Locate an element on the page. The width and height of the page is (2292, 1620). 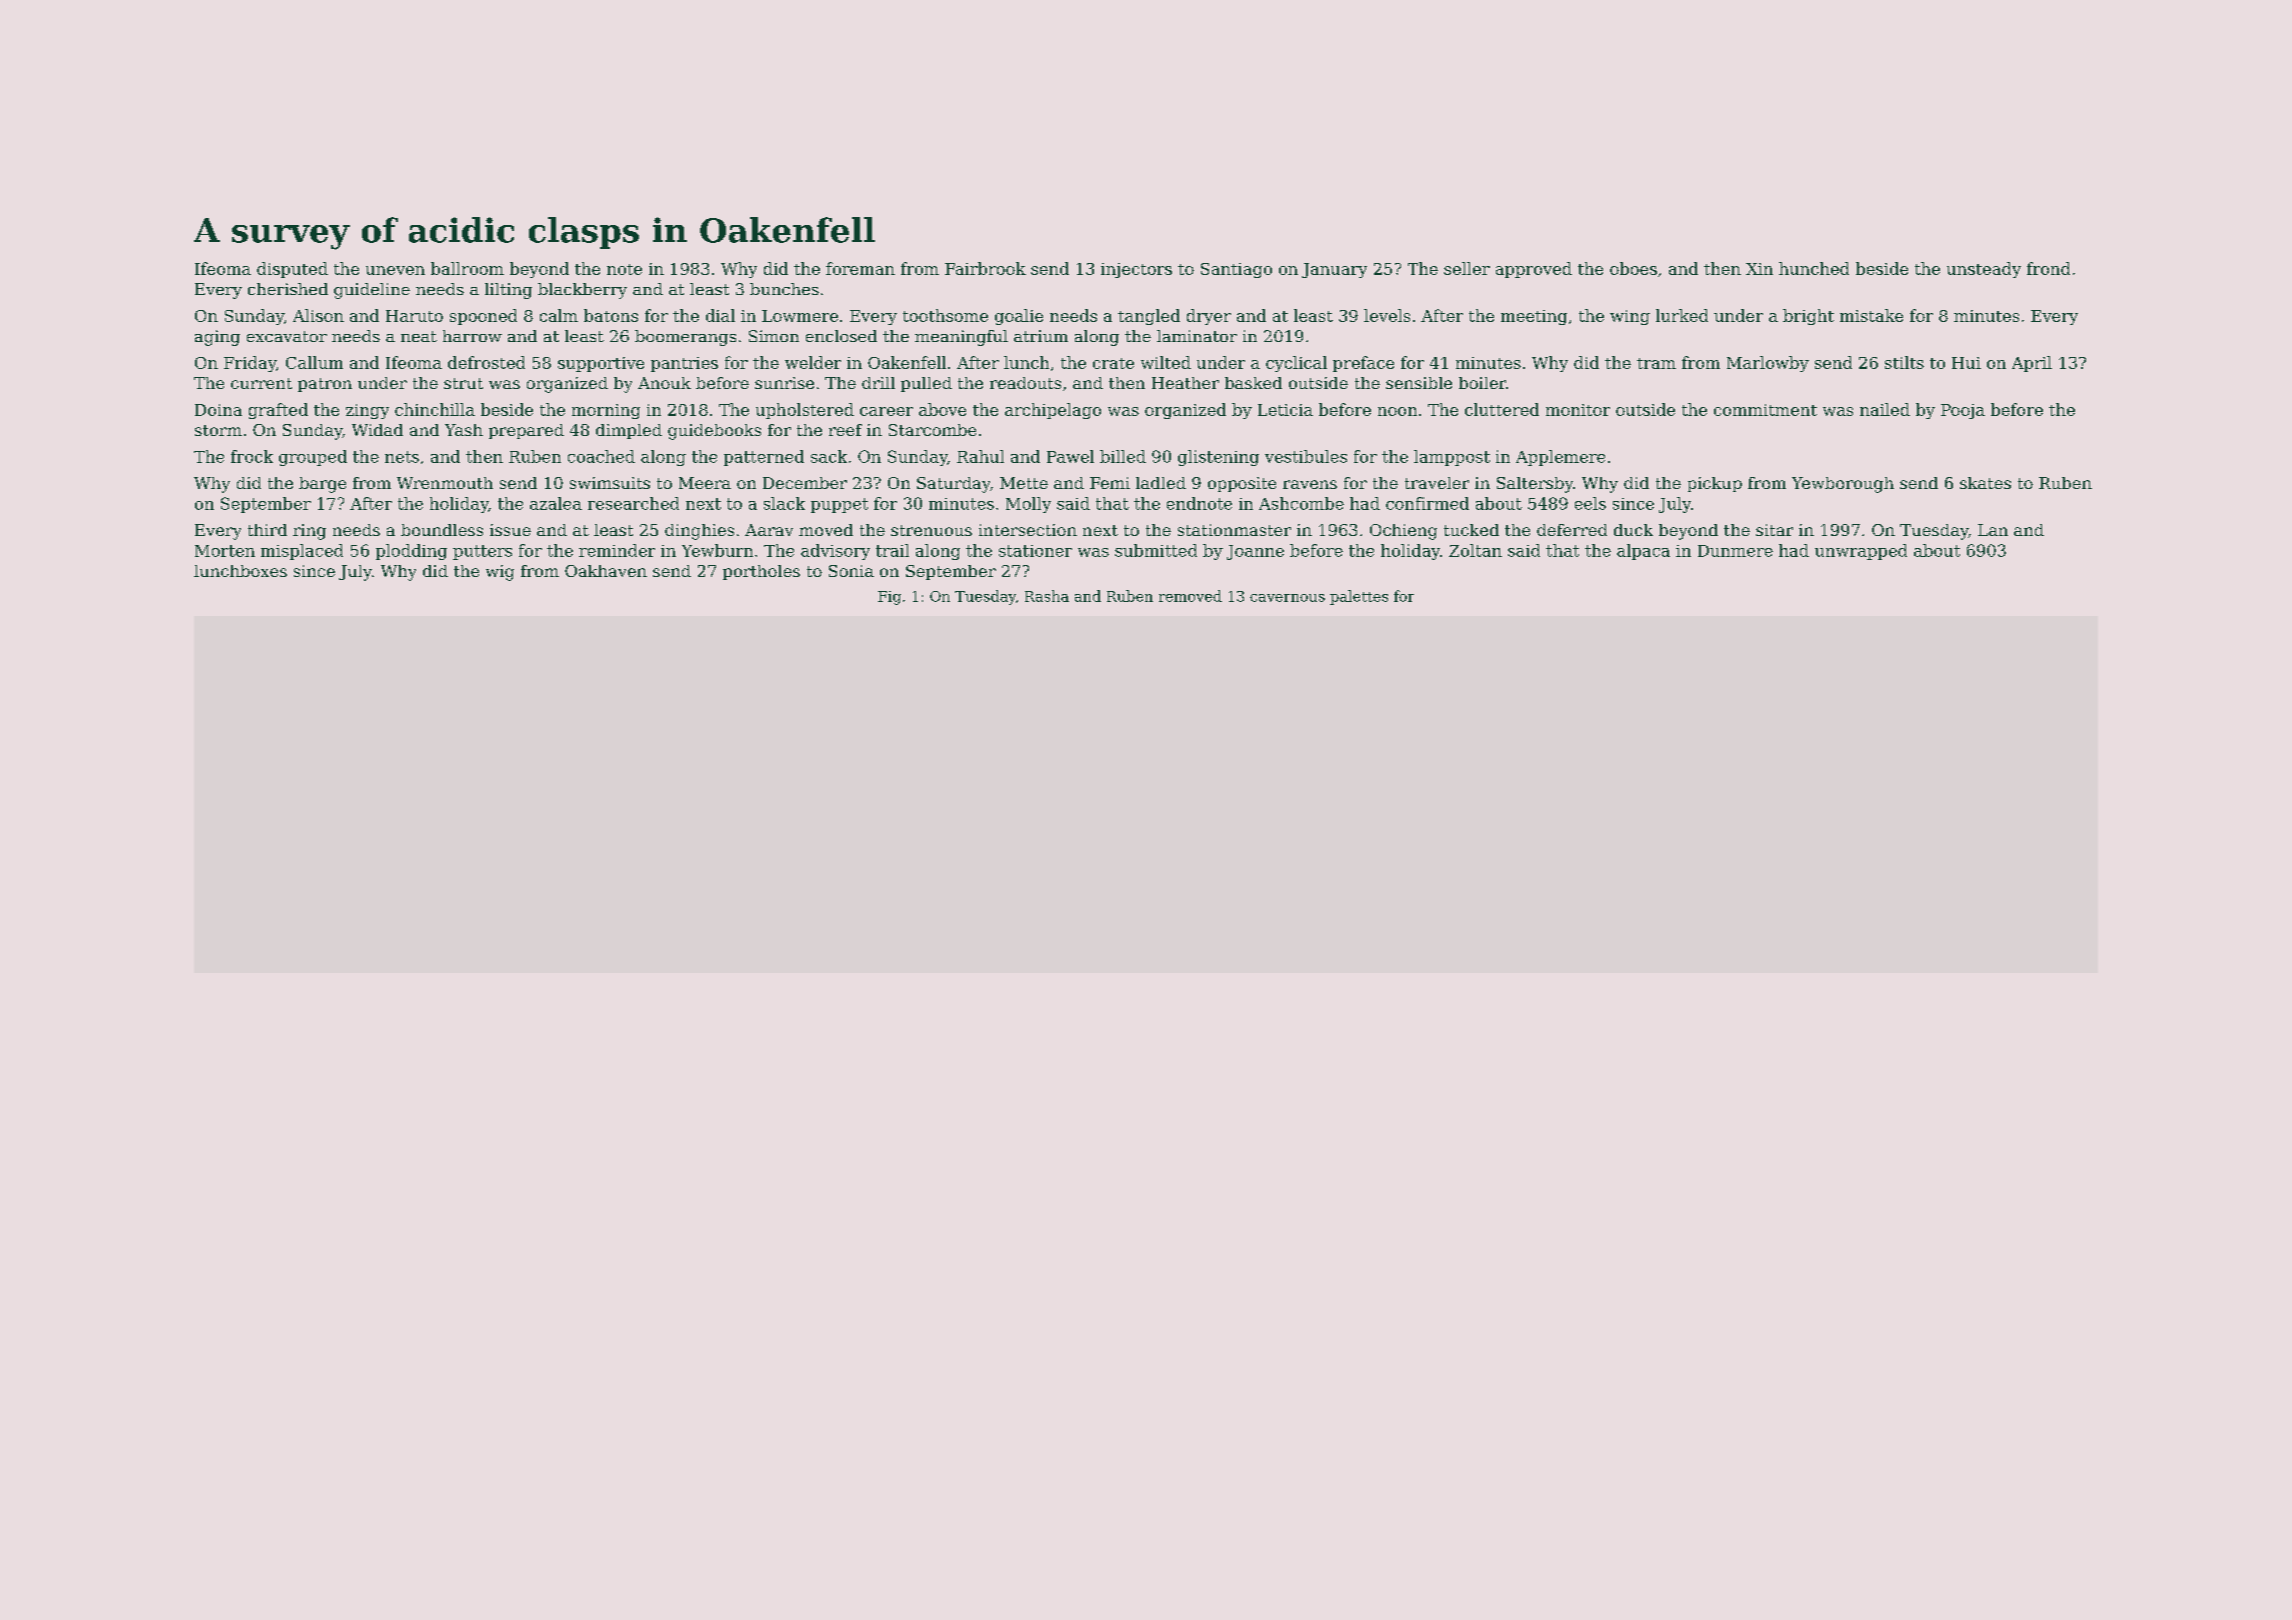
disputed is located at coordinates (292, 270).
